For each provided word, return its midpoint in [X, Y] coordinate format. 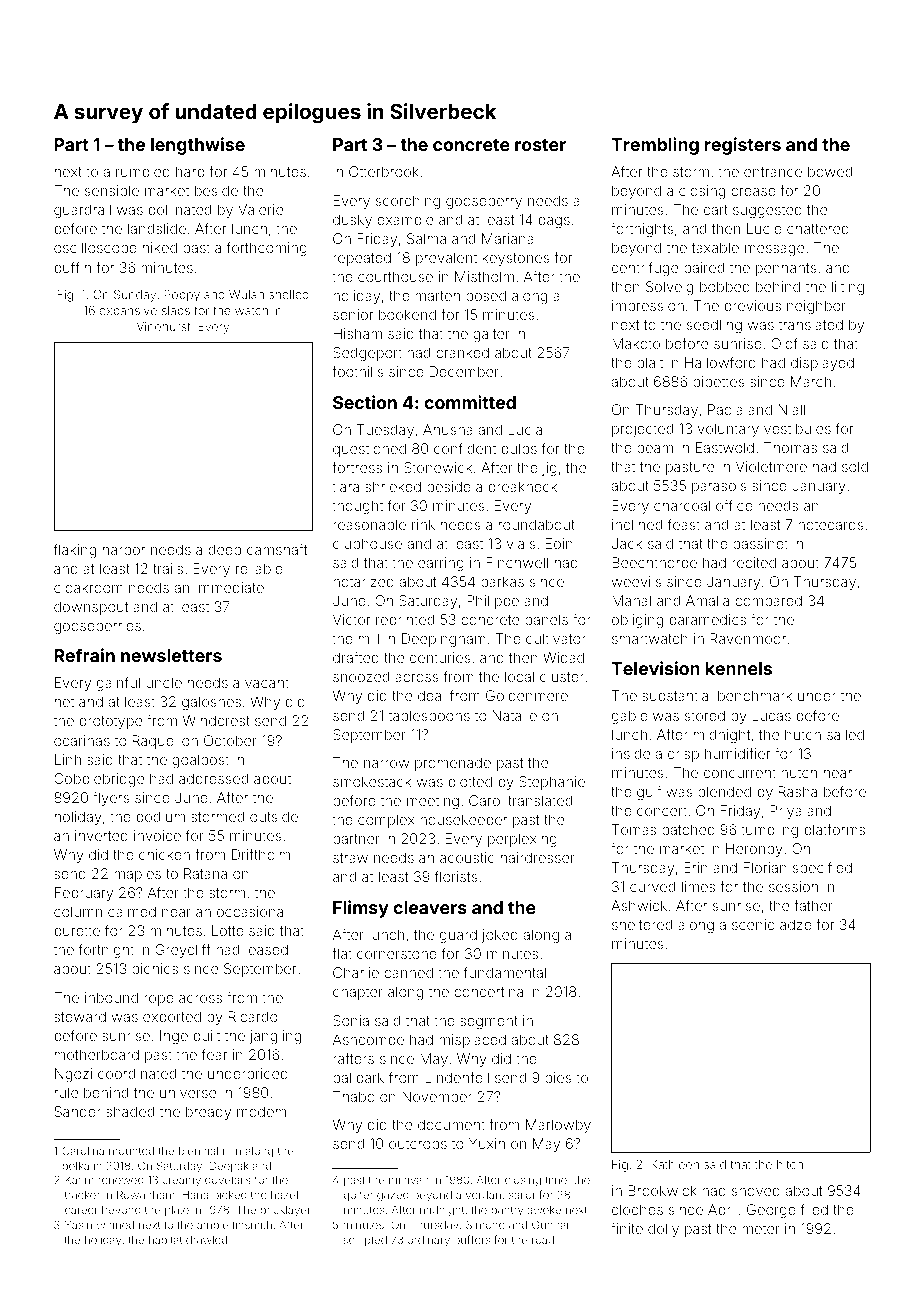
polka [76, 1167]
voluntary [728, 430]
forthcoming [267, 249]
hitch [790, 1164]
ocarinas [82, 740]
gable [630, 717]
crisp [683, 755]
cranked [462, 352]
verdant [485, 1195]
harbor [124, 549]
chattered [818, 228]
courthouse [395, 276]
